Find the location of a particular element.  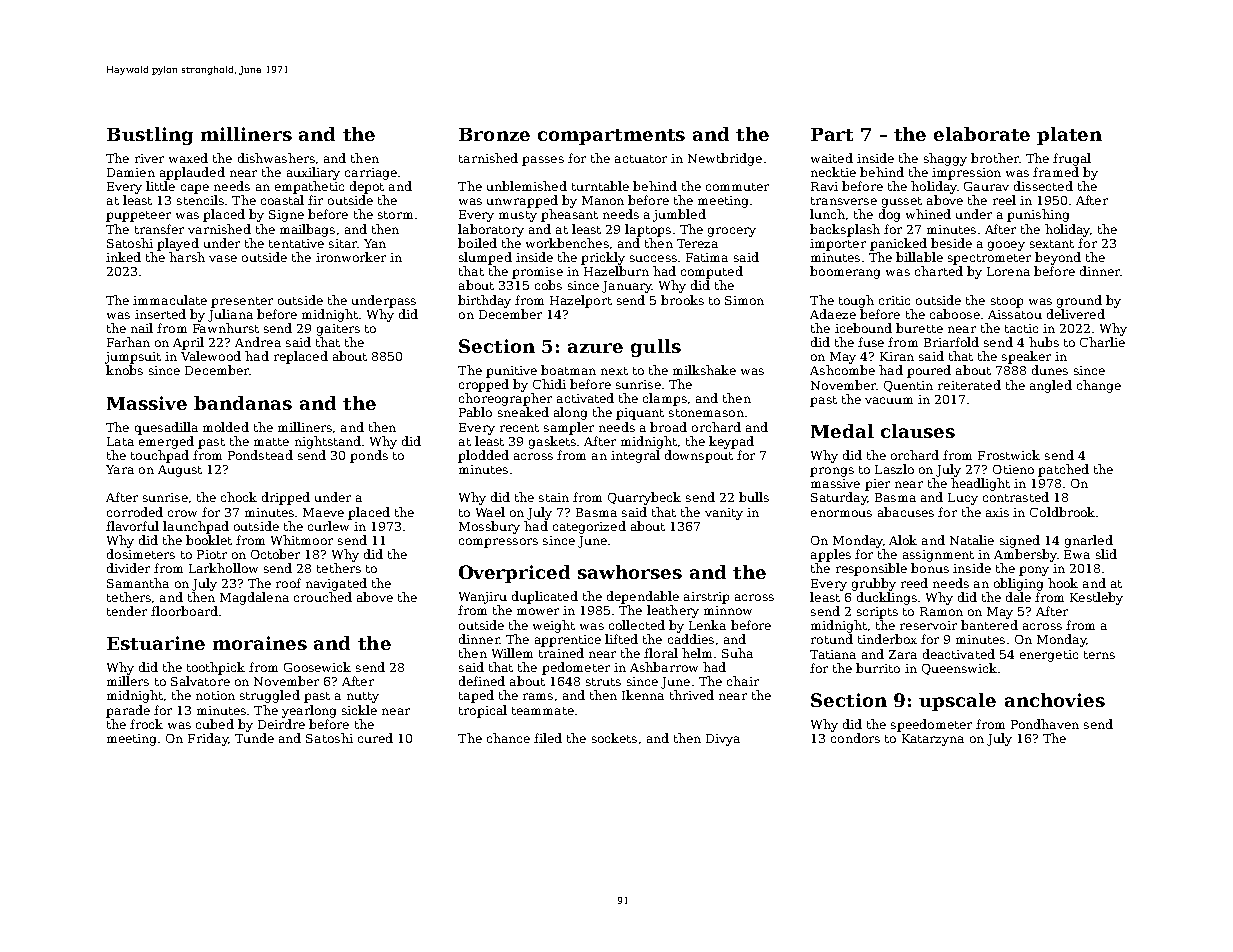

apprentice is located at coordinates (568, 641).
